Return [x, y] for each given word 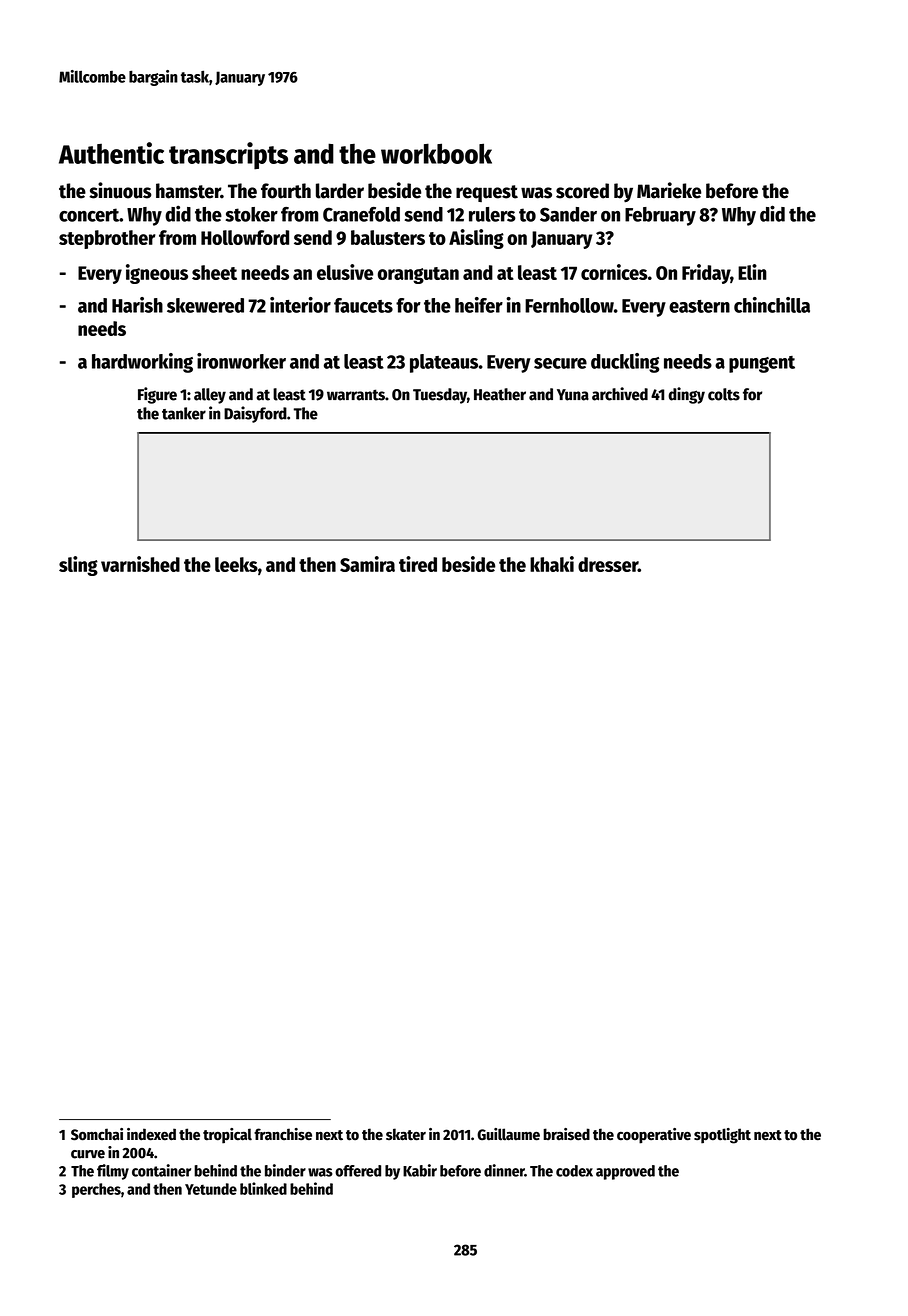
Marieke [669, 190]
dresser [608, 564]
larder [340, 191]
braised [566, 1134]
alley [210, 396]
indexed [151, 1134]
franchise [283, 1134]
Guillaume [508, 1134]
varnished [140, 564]
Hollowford [245, 237]
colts [724, 394]
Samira [367, 564]
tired [418, 564]
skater [406, 1134]
